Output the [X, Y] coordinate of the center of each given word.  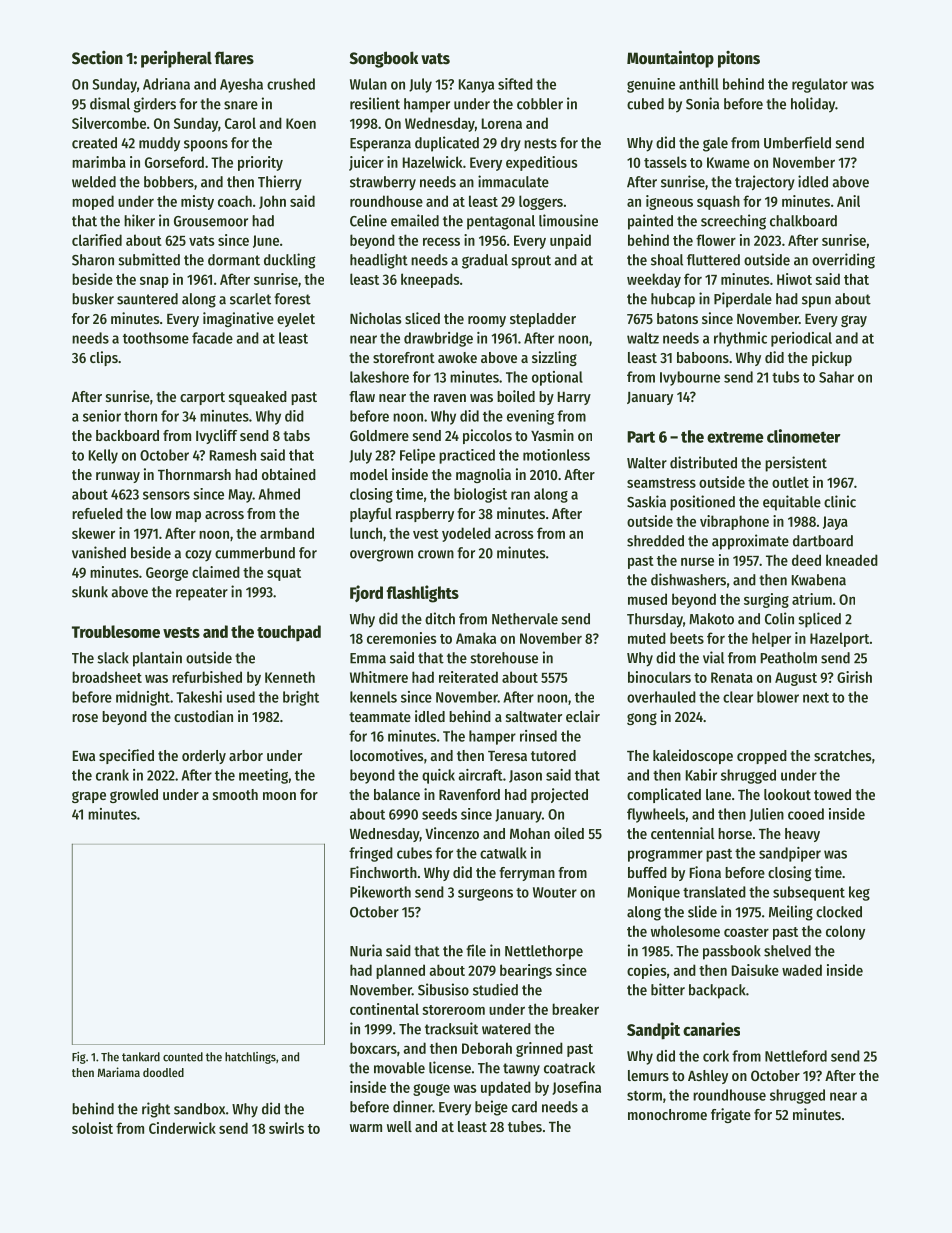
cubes [414, 853]
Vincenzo [452, 833]
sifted [515, 84]
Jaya [835, 523]
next [816, 698]
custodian [203, 716]
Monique [653, 893]
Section [97, 58]
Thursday [655, 620]
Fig [79, 1058]
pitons [739, 59]
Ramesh [233, 455]
